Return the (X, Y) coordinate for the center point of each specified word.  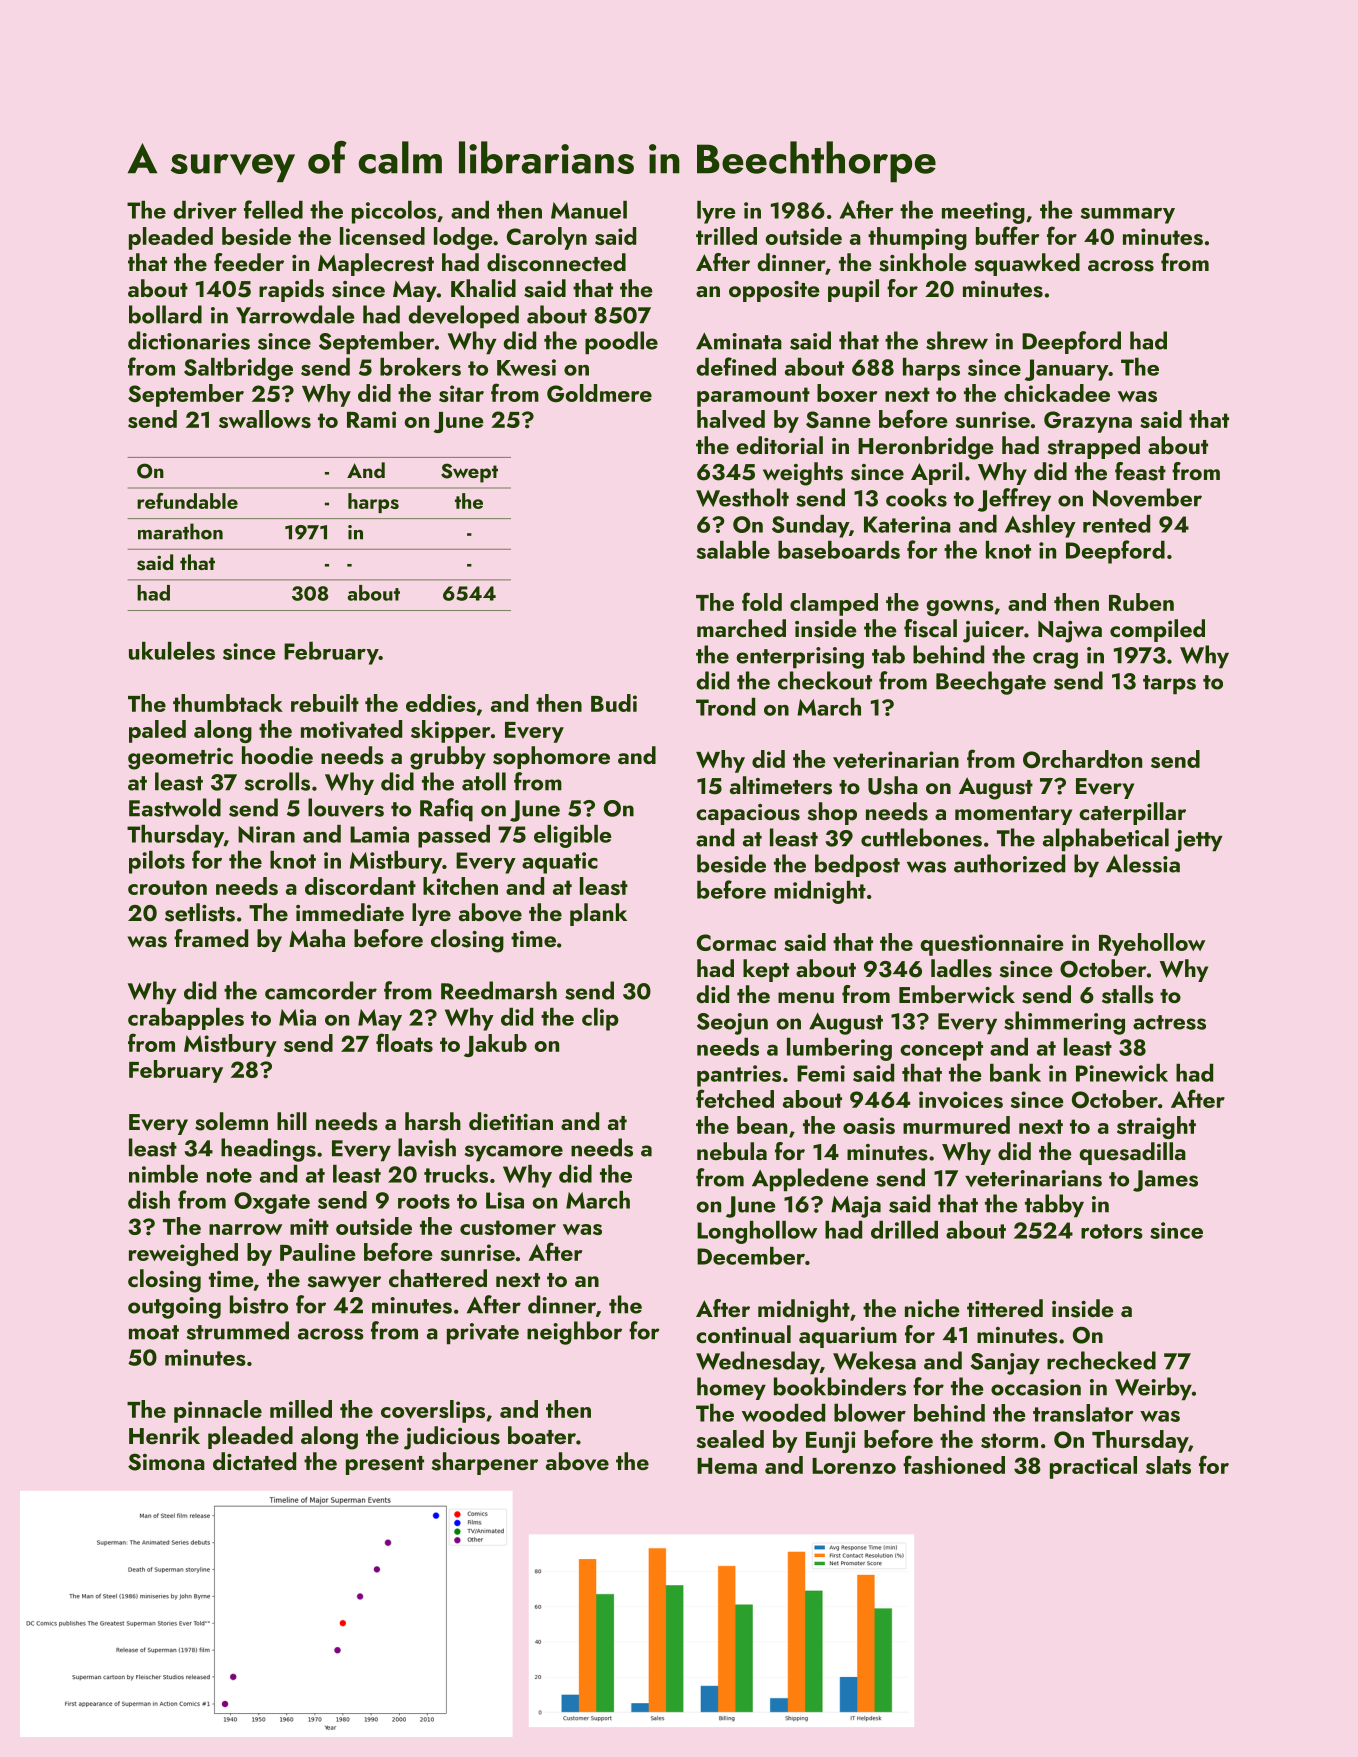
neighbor (574, 1333)
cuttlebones (921, 837)
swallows (265, 419)
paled (157, 731)
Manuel (589, 210)
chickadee (1057, 393)
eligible (573, 836)
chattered (438, 1278)
